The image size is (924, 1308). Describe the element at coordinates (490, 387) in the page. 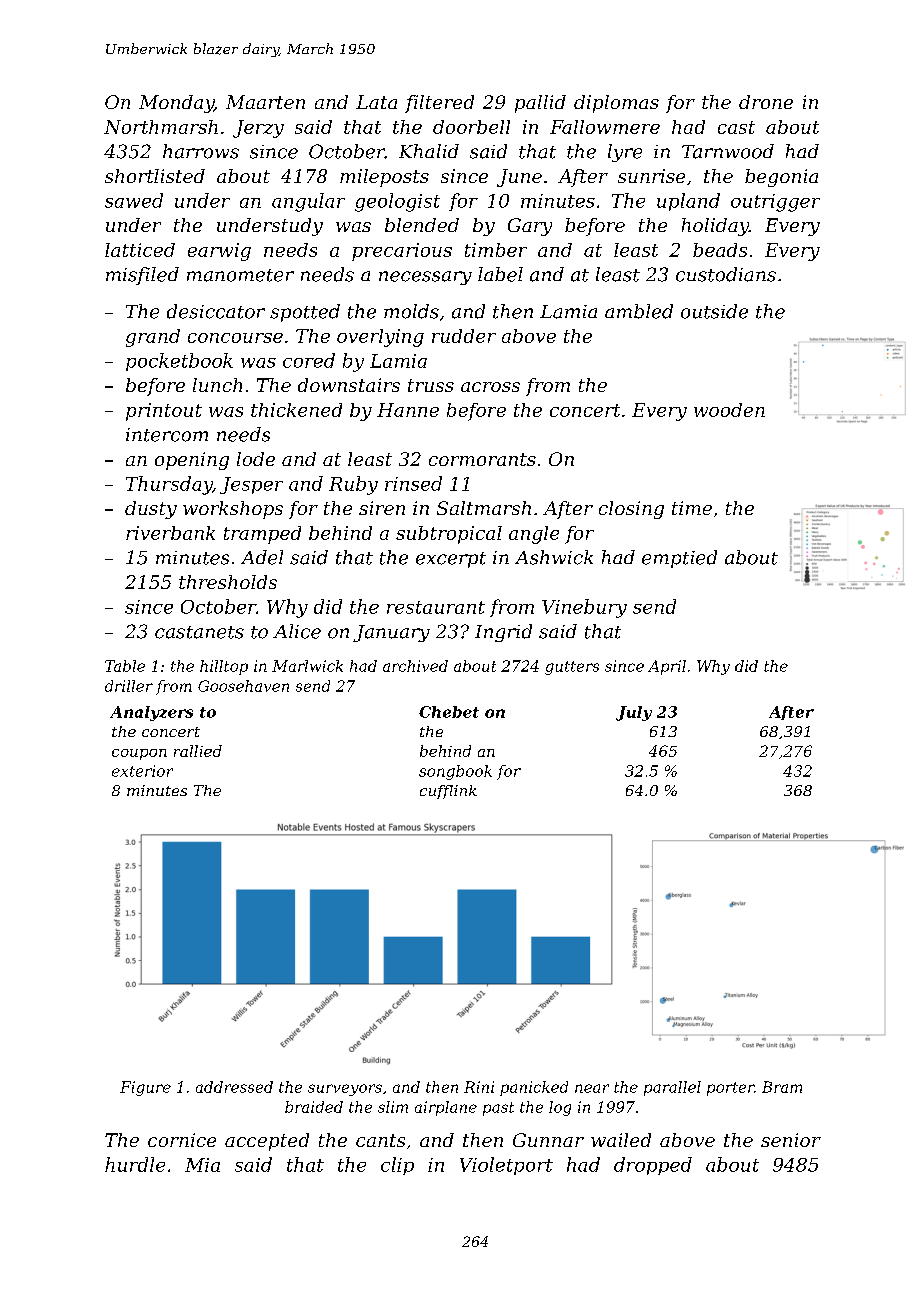

I see `across` at that location.
